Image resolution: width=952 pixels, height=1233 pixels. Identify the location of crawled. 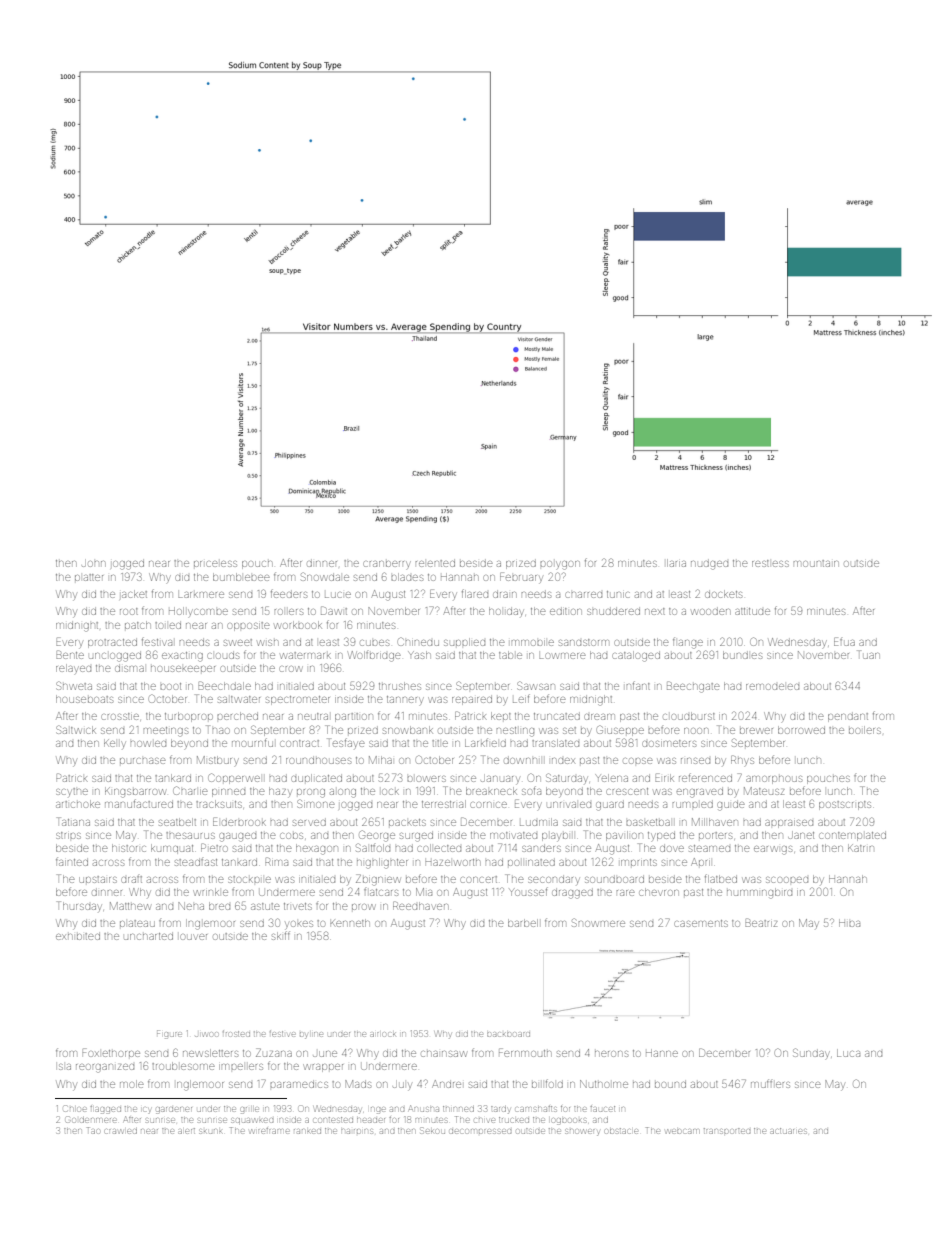
(121, 1131).
